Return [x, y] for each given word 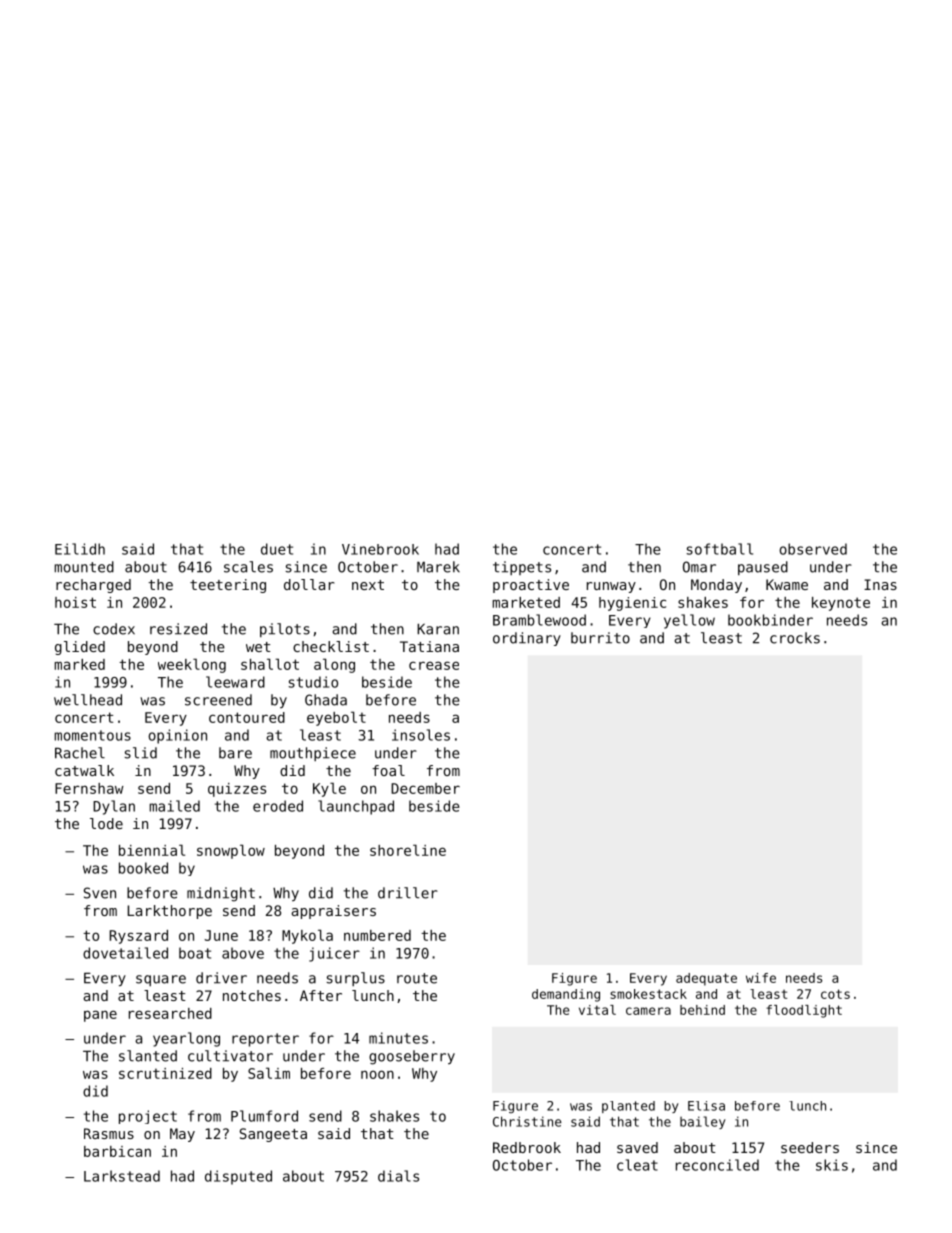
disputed [238, 1177]
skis [832, 1165]
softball [719, 549]
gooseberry [412, 1057]
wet [258, 647]
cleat [637, 1165]
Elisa [706, 1106]
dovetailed [125, 953]
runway [611, 587]
